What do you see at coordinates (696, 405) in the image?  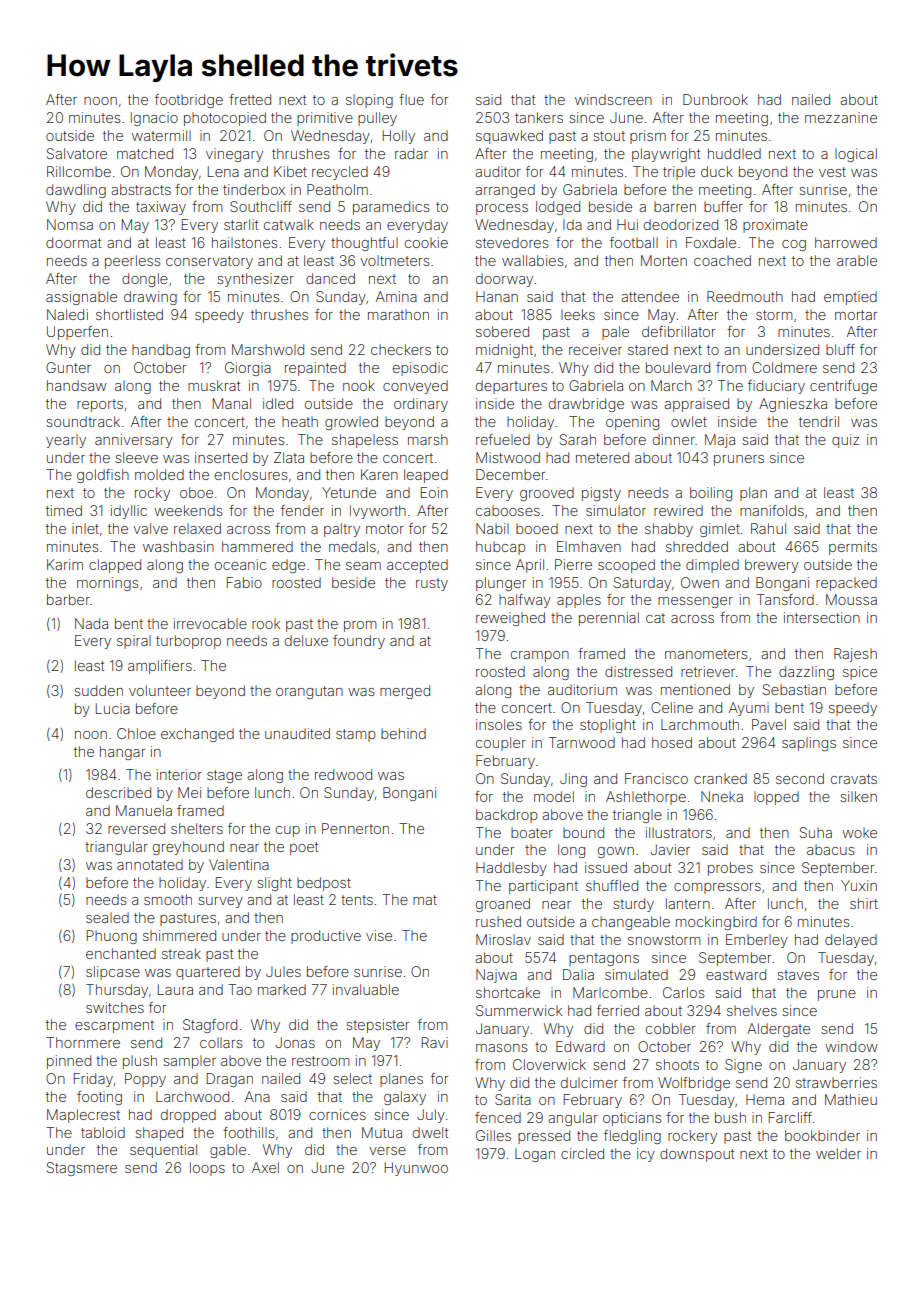 I see `appraised` at bounding box center [696, 405].
